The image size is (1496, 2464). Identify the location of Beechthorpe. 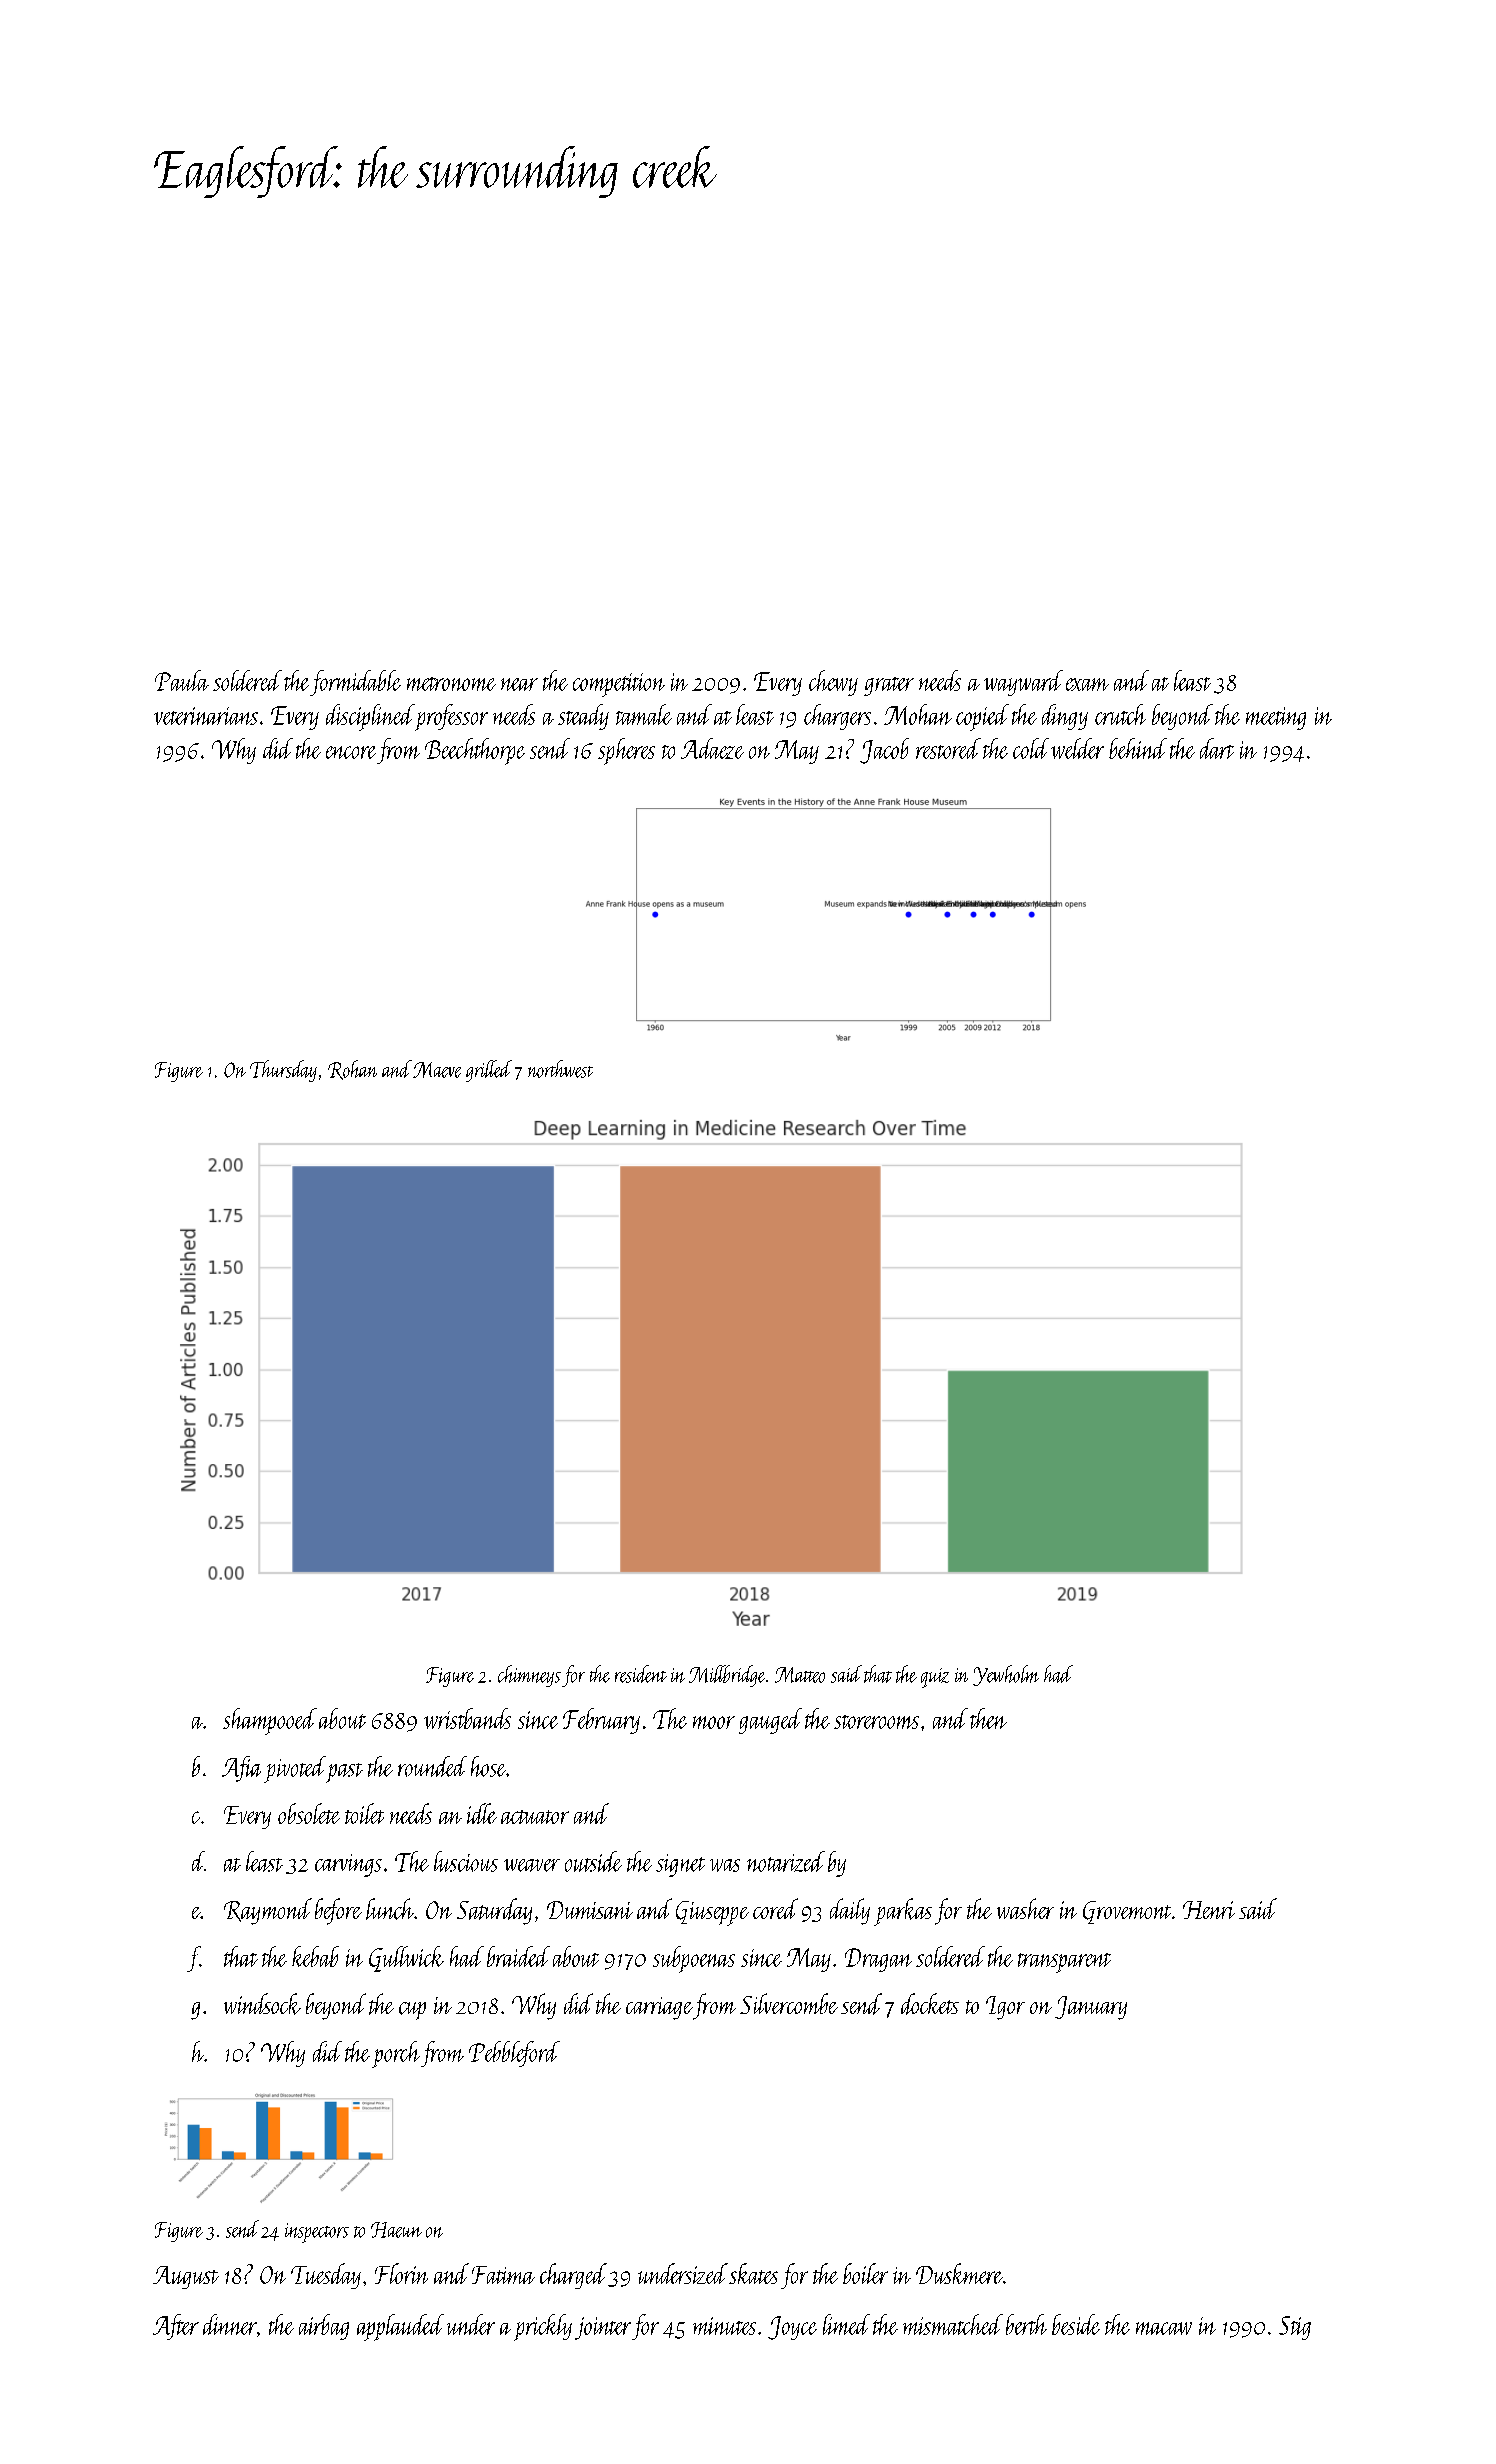
(475, 751).
